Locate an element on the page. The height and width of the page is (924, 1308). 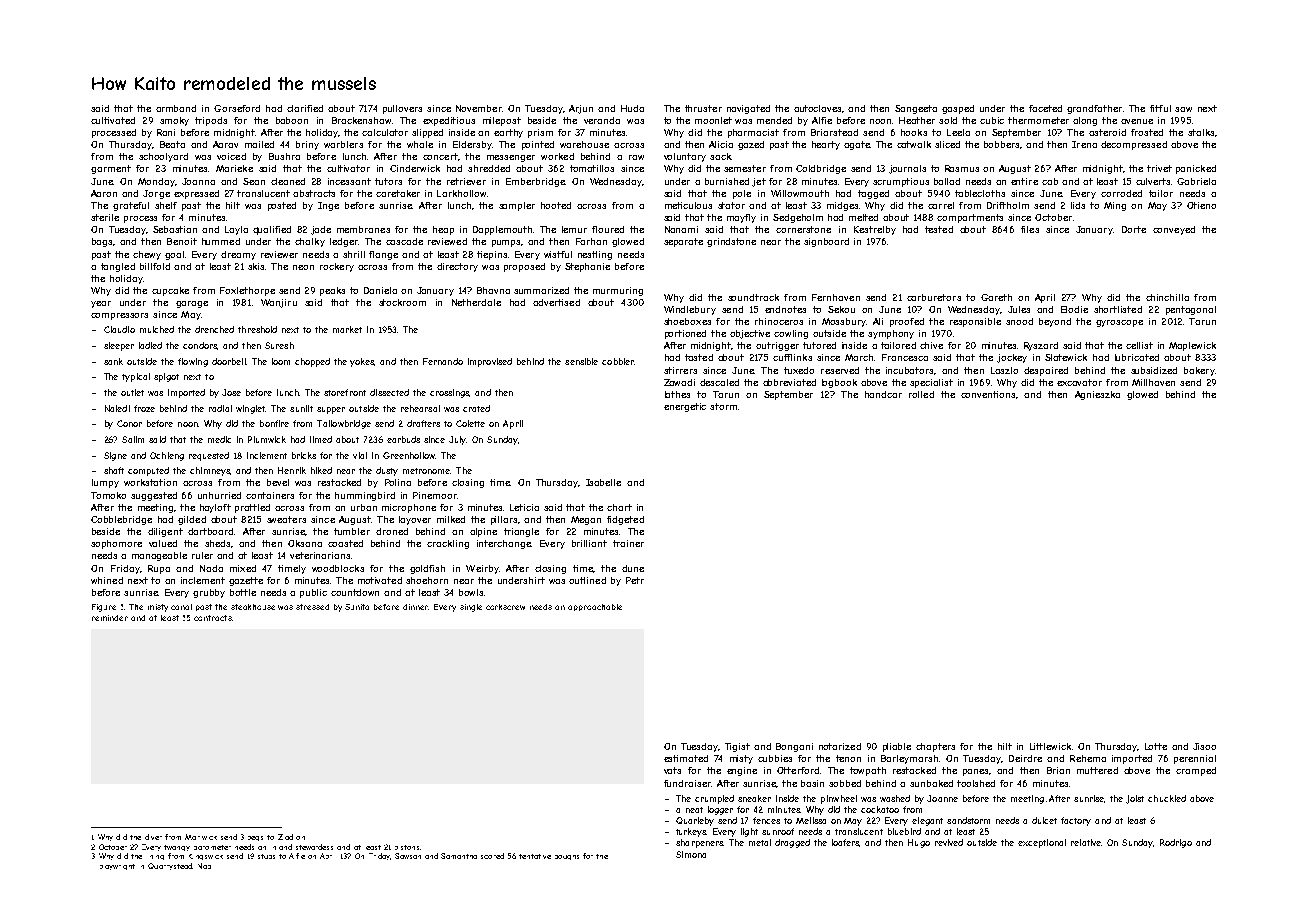
sampler is located at coordinates (517, 206).
